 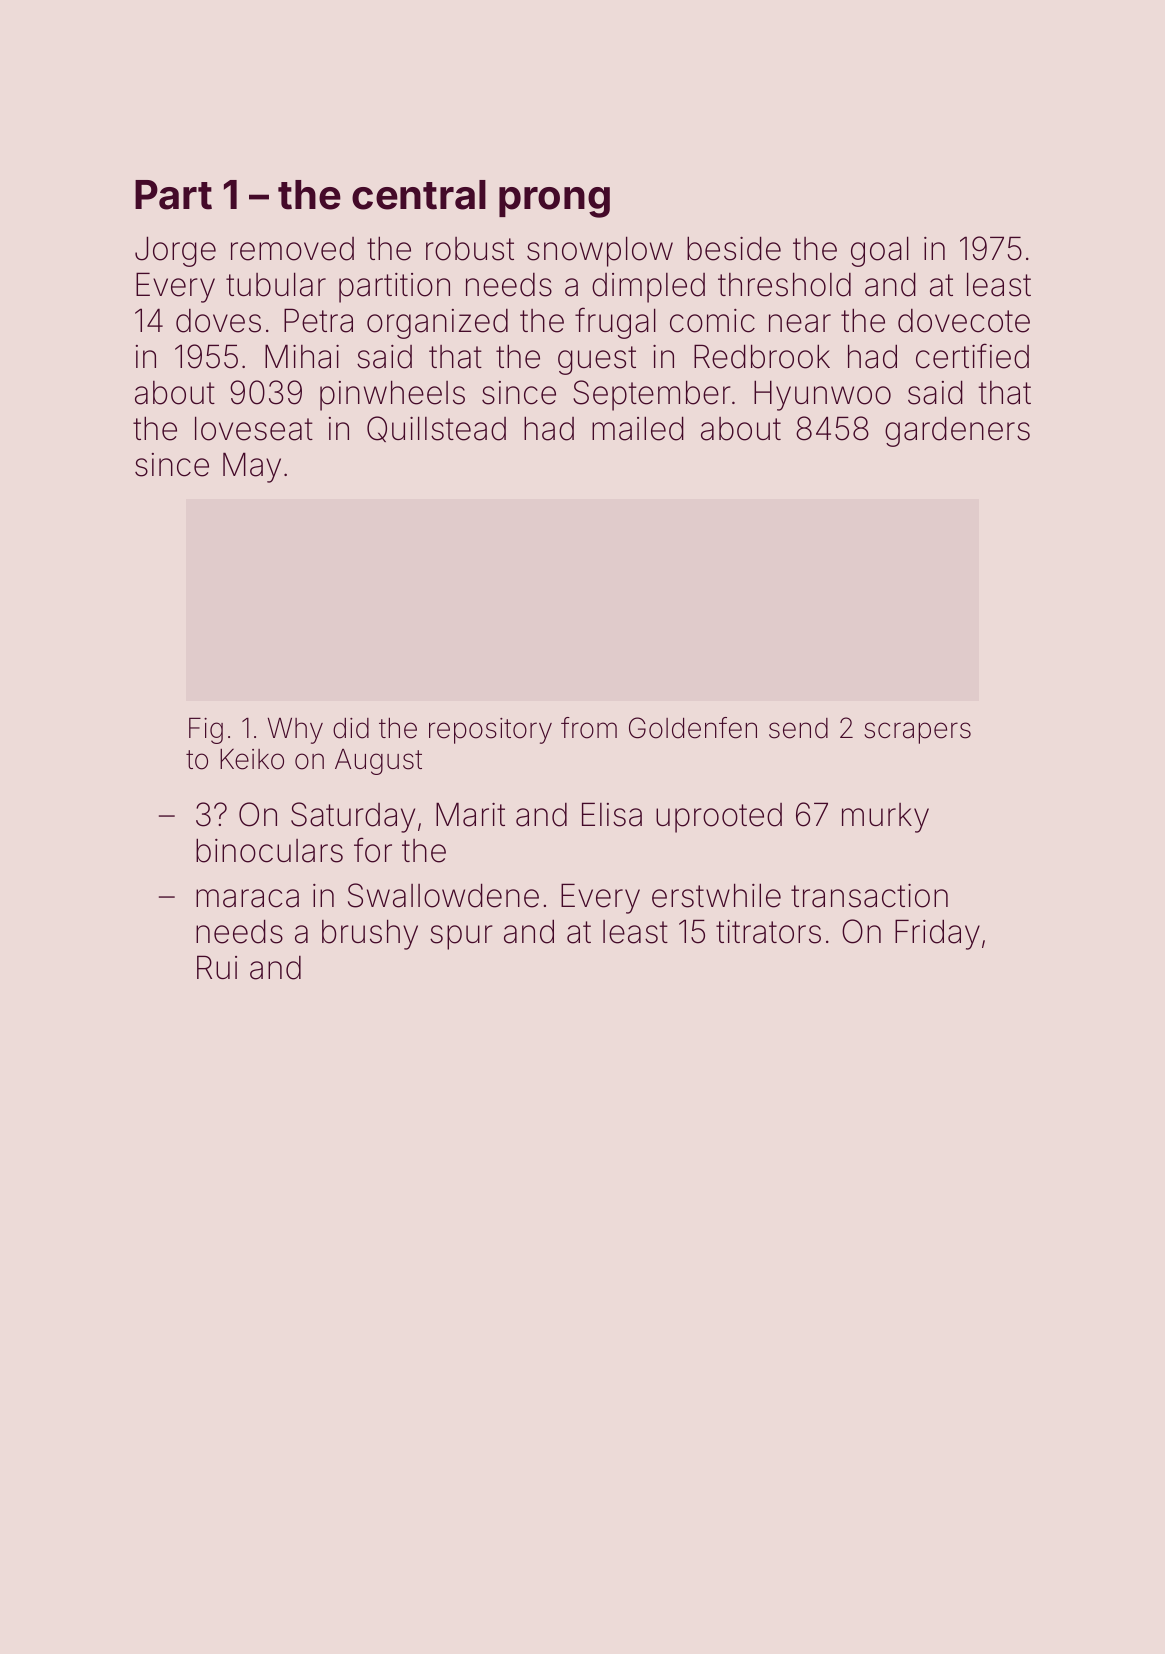 What do you see at coordinates (252, 467) in the screenshot?
I see `May` at bounding box center [252, 467].
